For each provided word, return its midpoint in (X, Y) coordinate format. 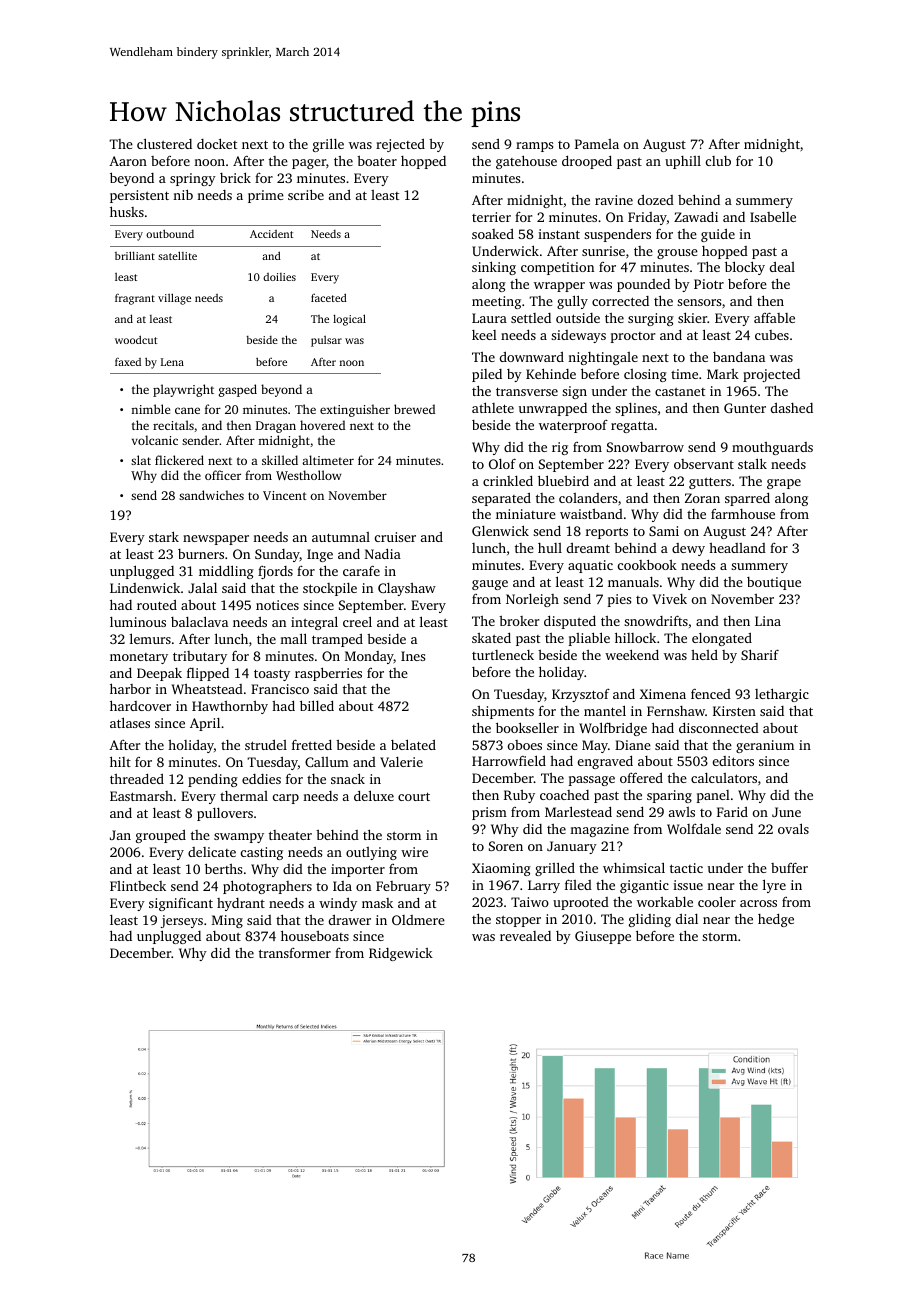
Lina (768, 621)
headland (737, 548)
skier (692, 317)
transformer (295, 953)
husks (127, 211)
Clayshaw (407, 589)
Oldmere (418, 920)
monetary (139, 658)
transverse (527, 391)
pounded (643, 285)
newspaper (216, 540)
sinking (494, 268)
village (174, 299)
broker (519, 621)
